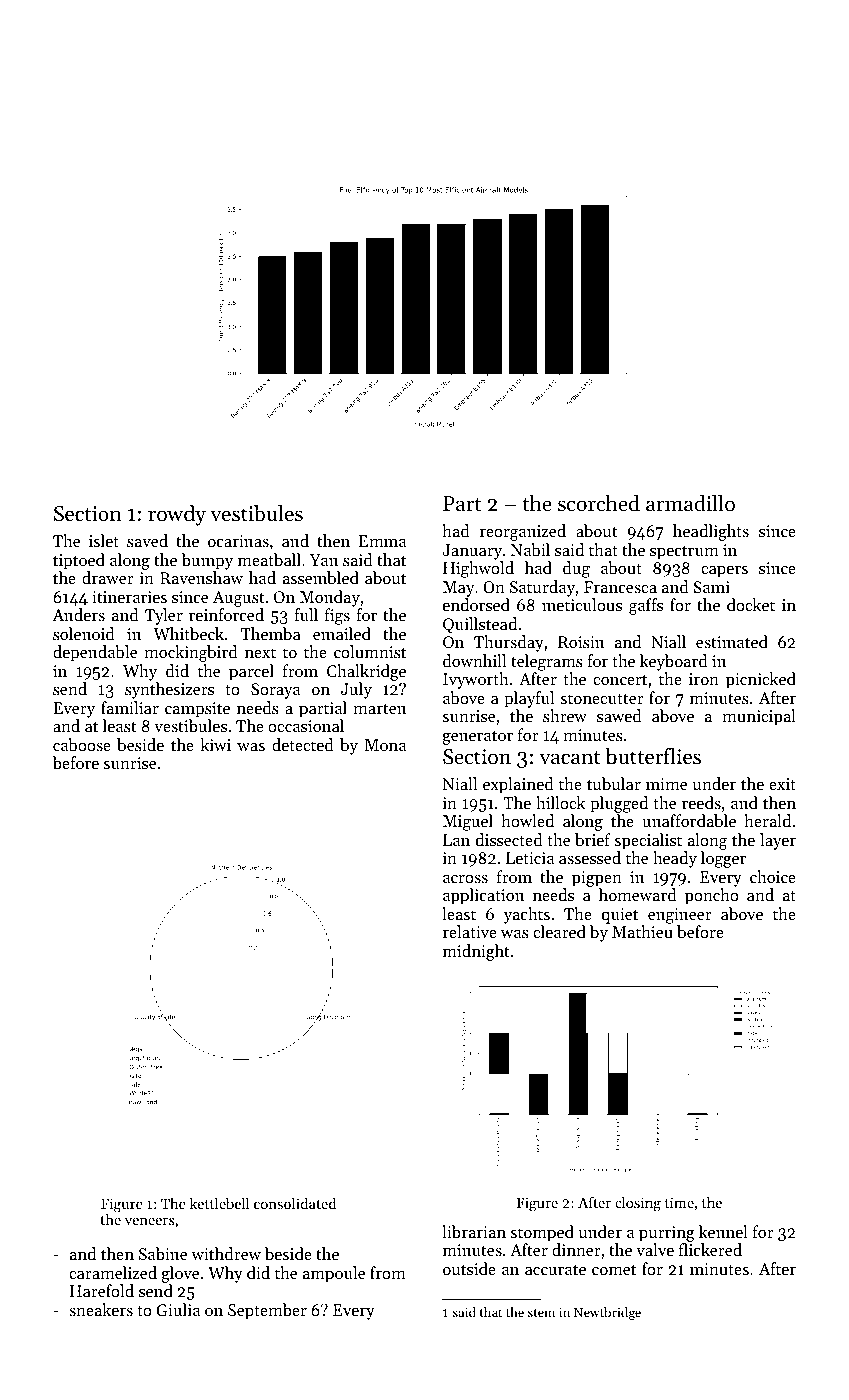  I want to click on kiwi, so click(216, 744).
